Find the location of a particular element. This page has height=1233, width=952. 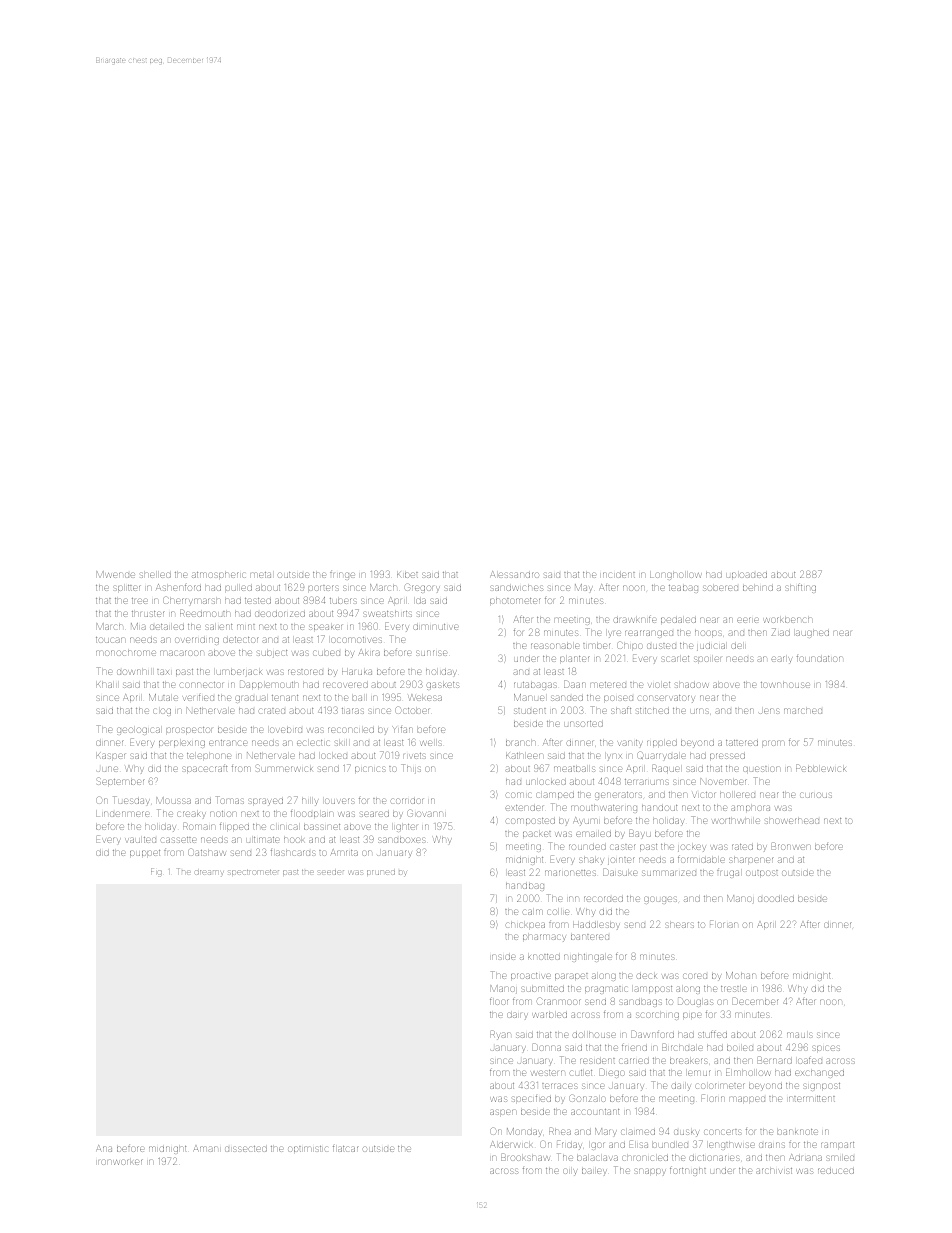

inside is located at coordinates (503, 957).
